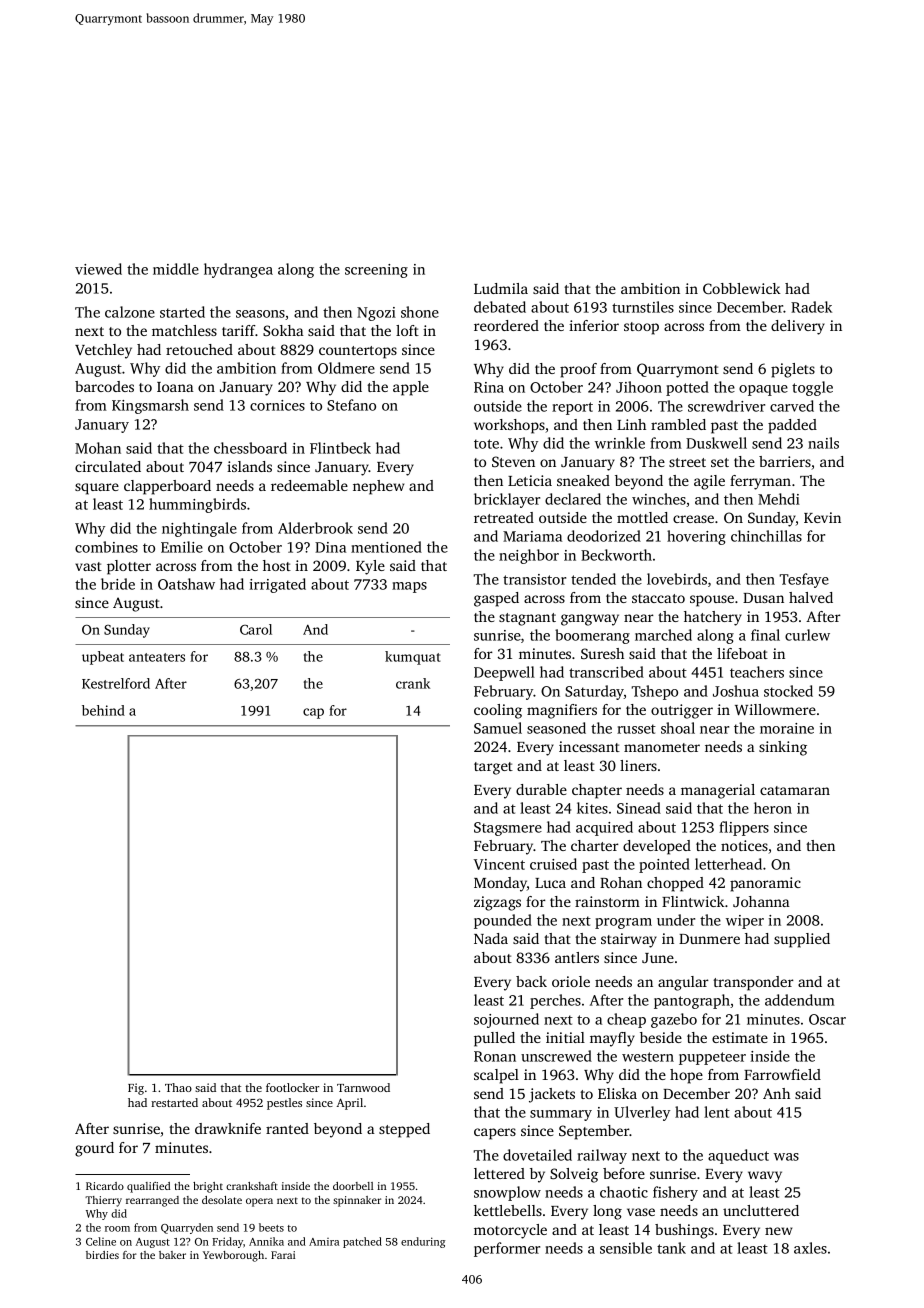  What do you see at coordinates (593, 579) in the image?
I see `tended` at bounding box center [593, 579].
